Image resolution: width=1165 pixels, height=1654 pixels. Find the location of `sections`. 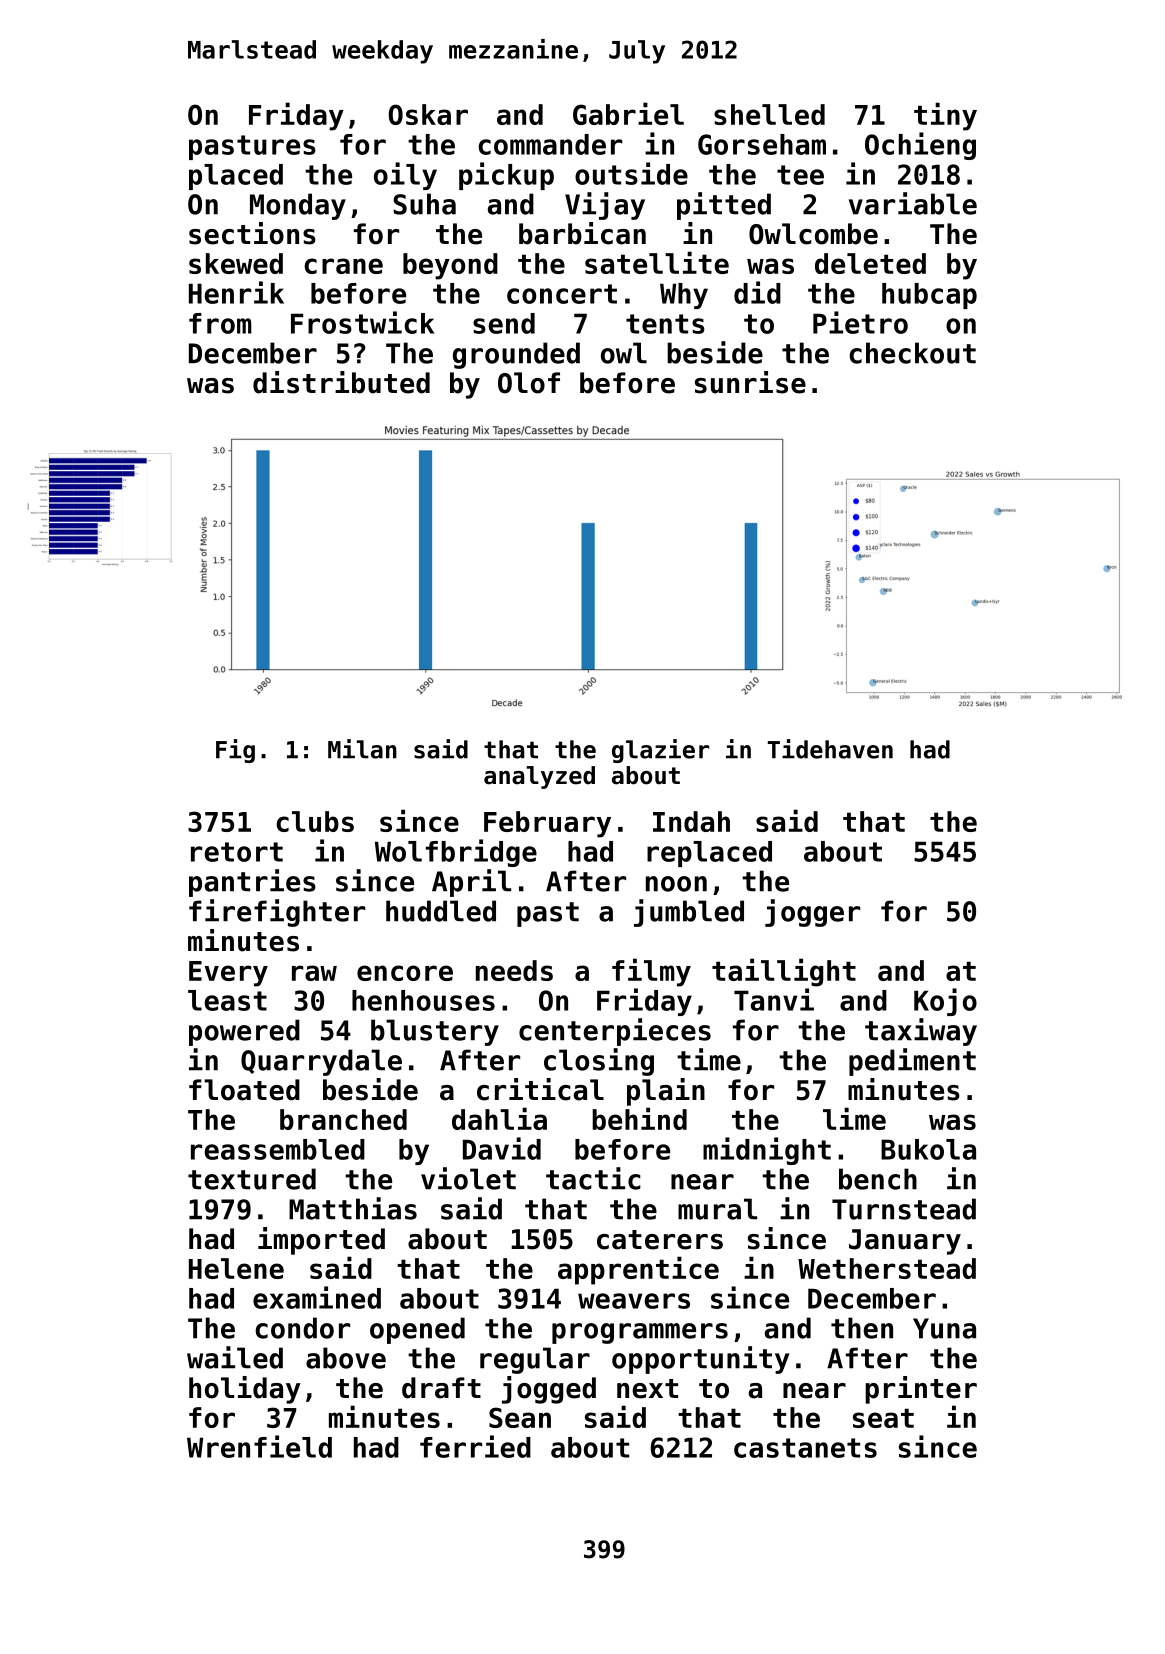

sections is located at coordinates (252, 233).
